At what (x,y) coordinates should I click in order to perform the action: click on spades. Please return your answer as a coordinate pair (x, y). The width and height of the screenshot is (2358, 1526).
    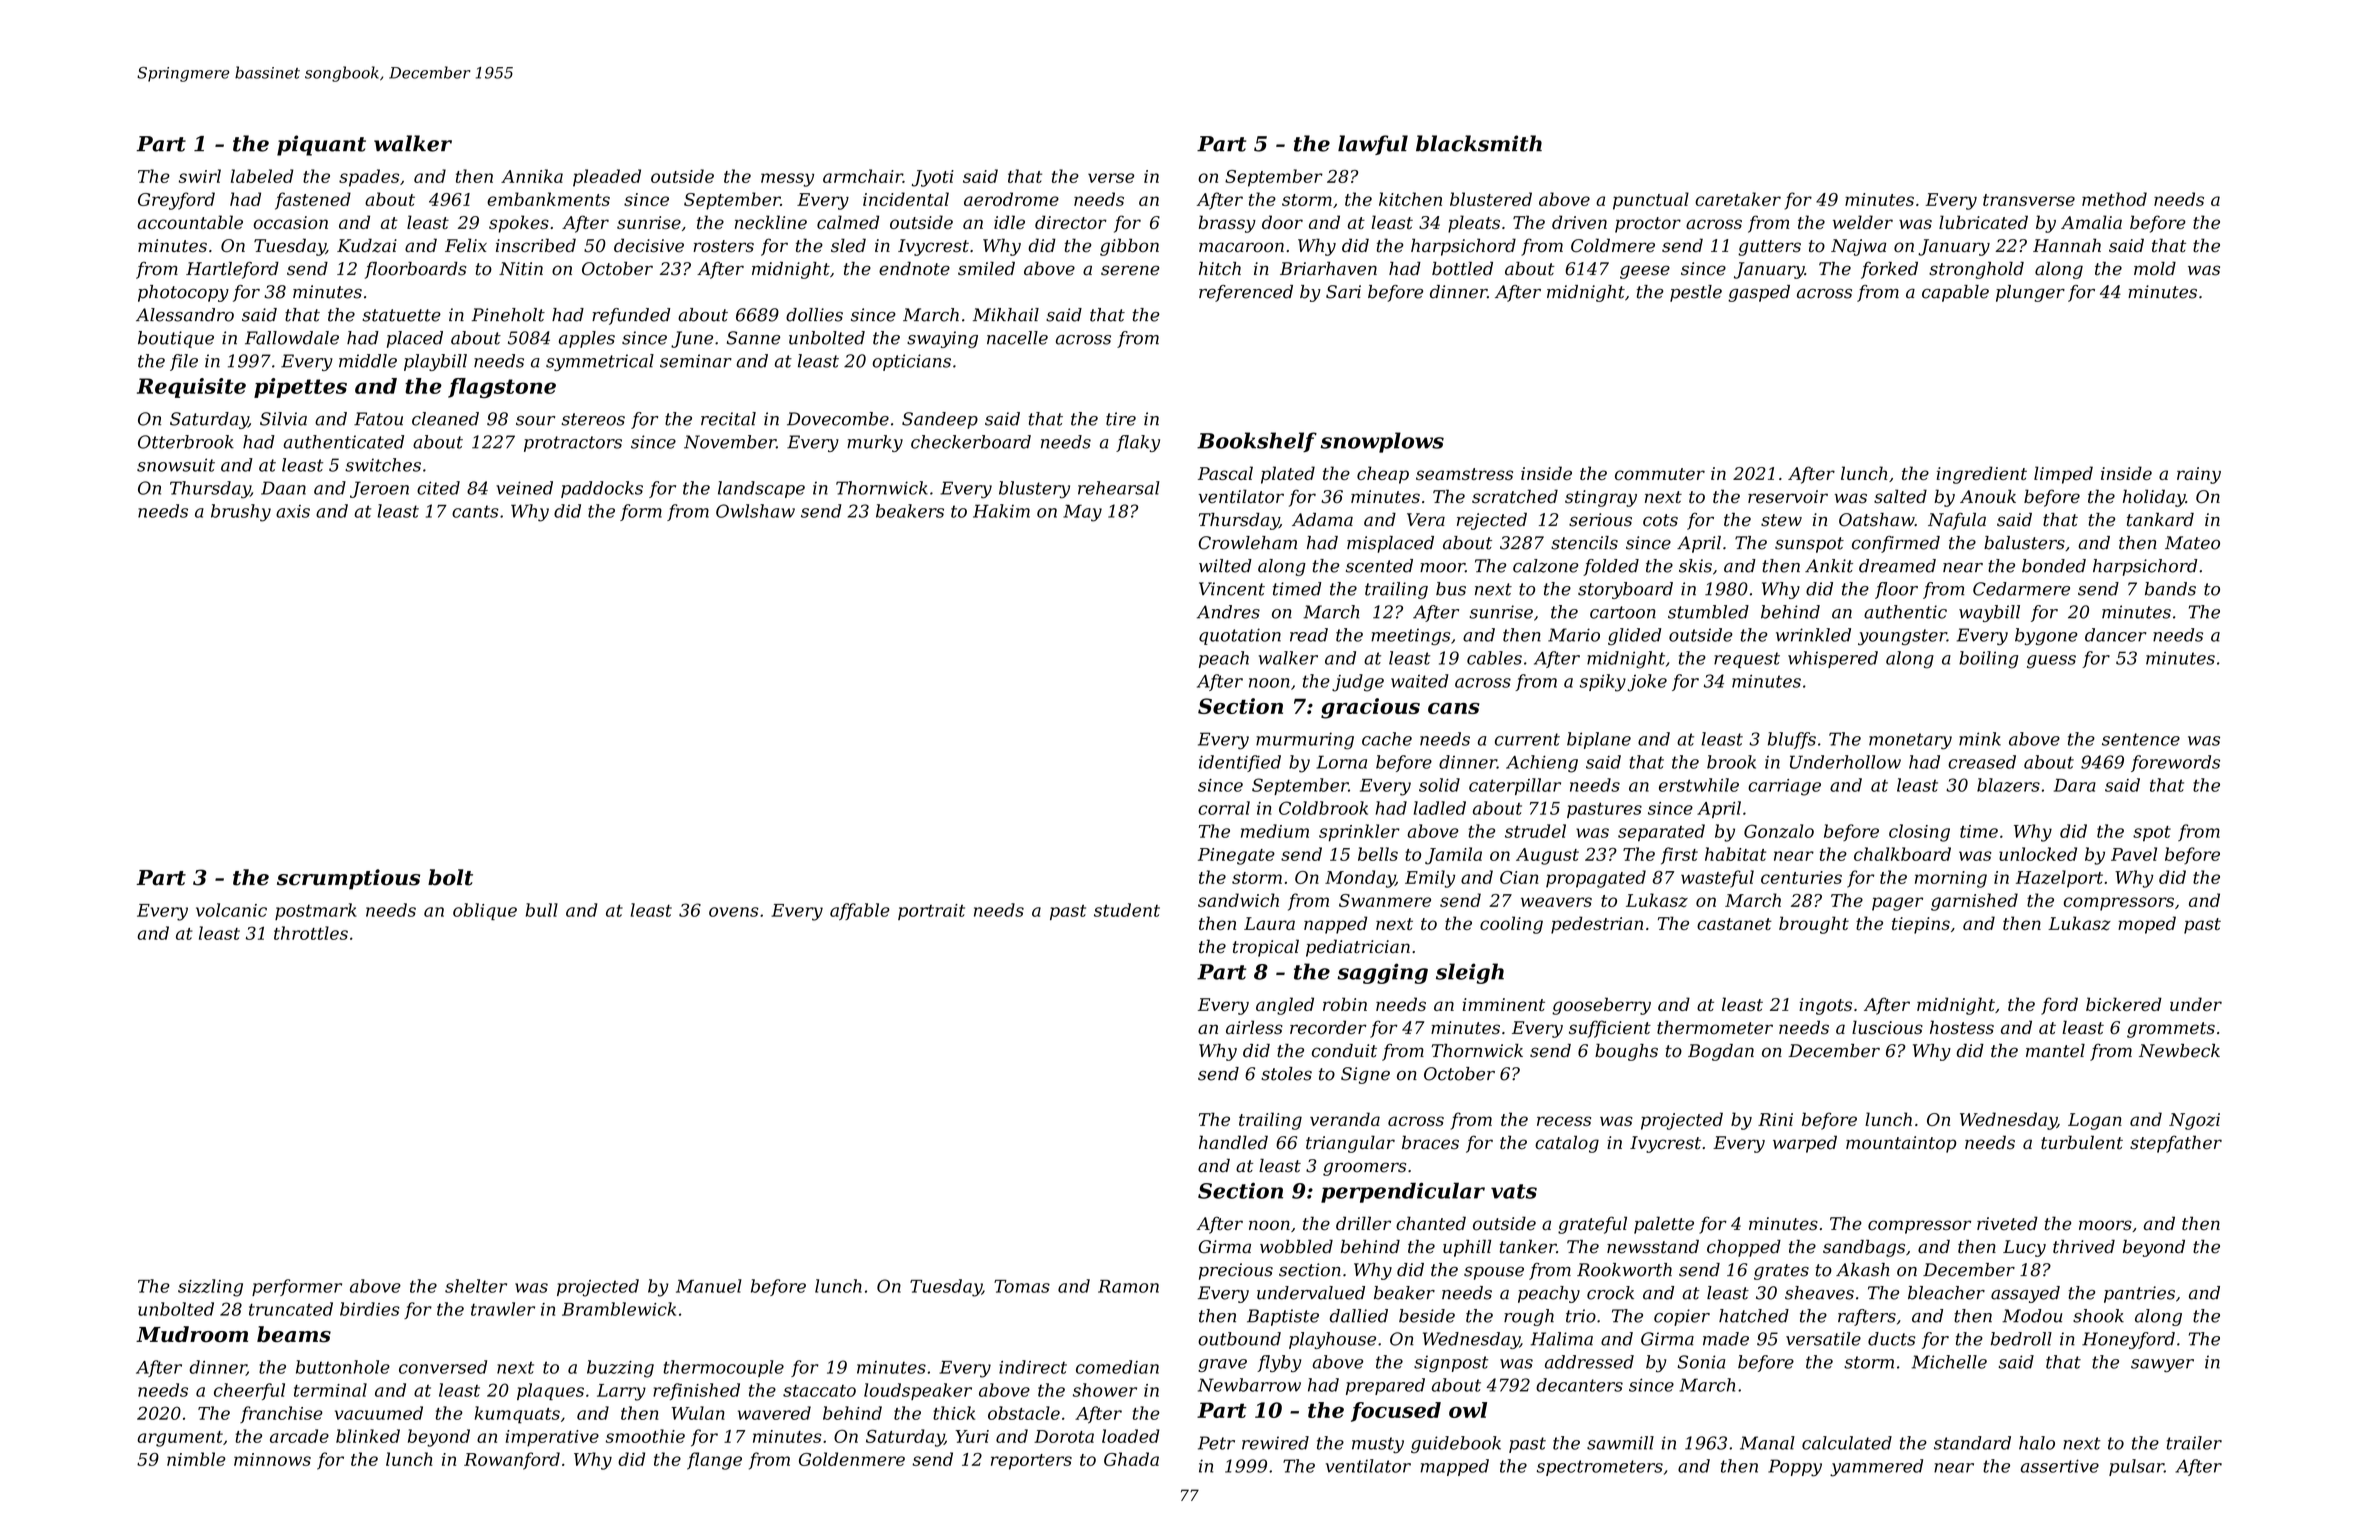
    Looking at the image, I should click on (369, 178).
